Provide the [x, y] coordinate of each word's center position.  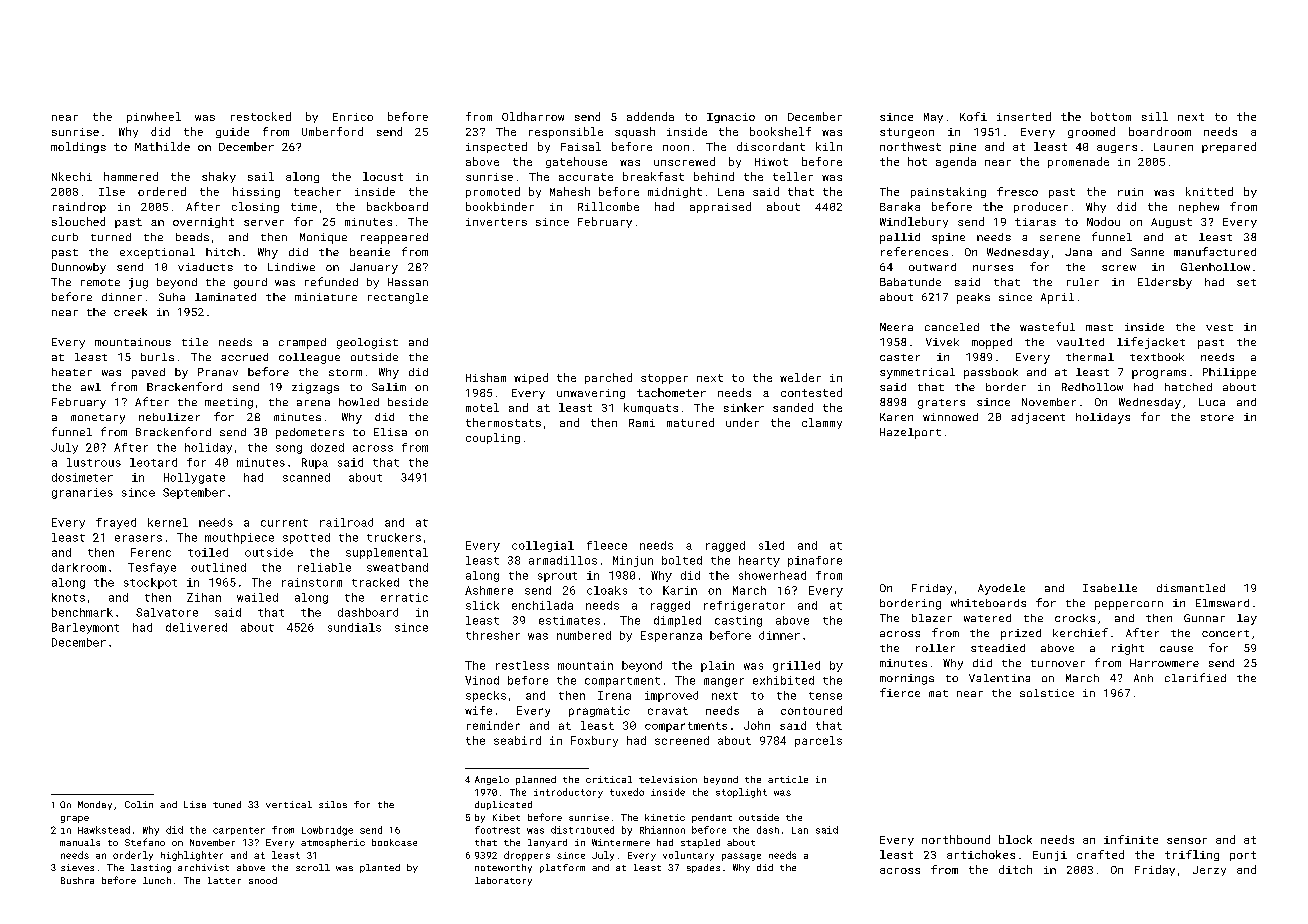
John [757, 725]
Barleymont [85, 628]
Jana [1078, 252]
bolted [682, 560]
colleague [309, 358]
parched [608, 378]
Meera [896, 327]
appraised [720, 207]
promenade [1078, 162]
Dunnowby [79, 268]
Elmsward [1222, 603]
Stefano [145, 842]
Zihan [204, 597]
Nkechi [72, 176]
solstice [1047, 693]
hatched [1188, 387]
